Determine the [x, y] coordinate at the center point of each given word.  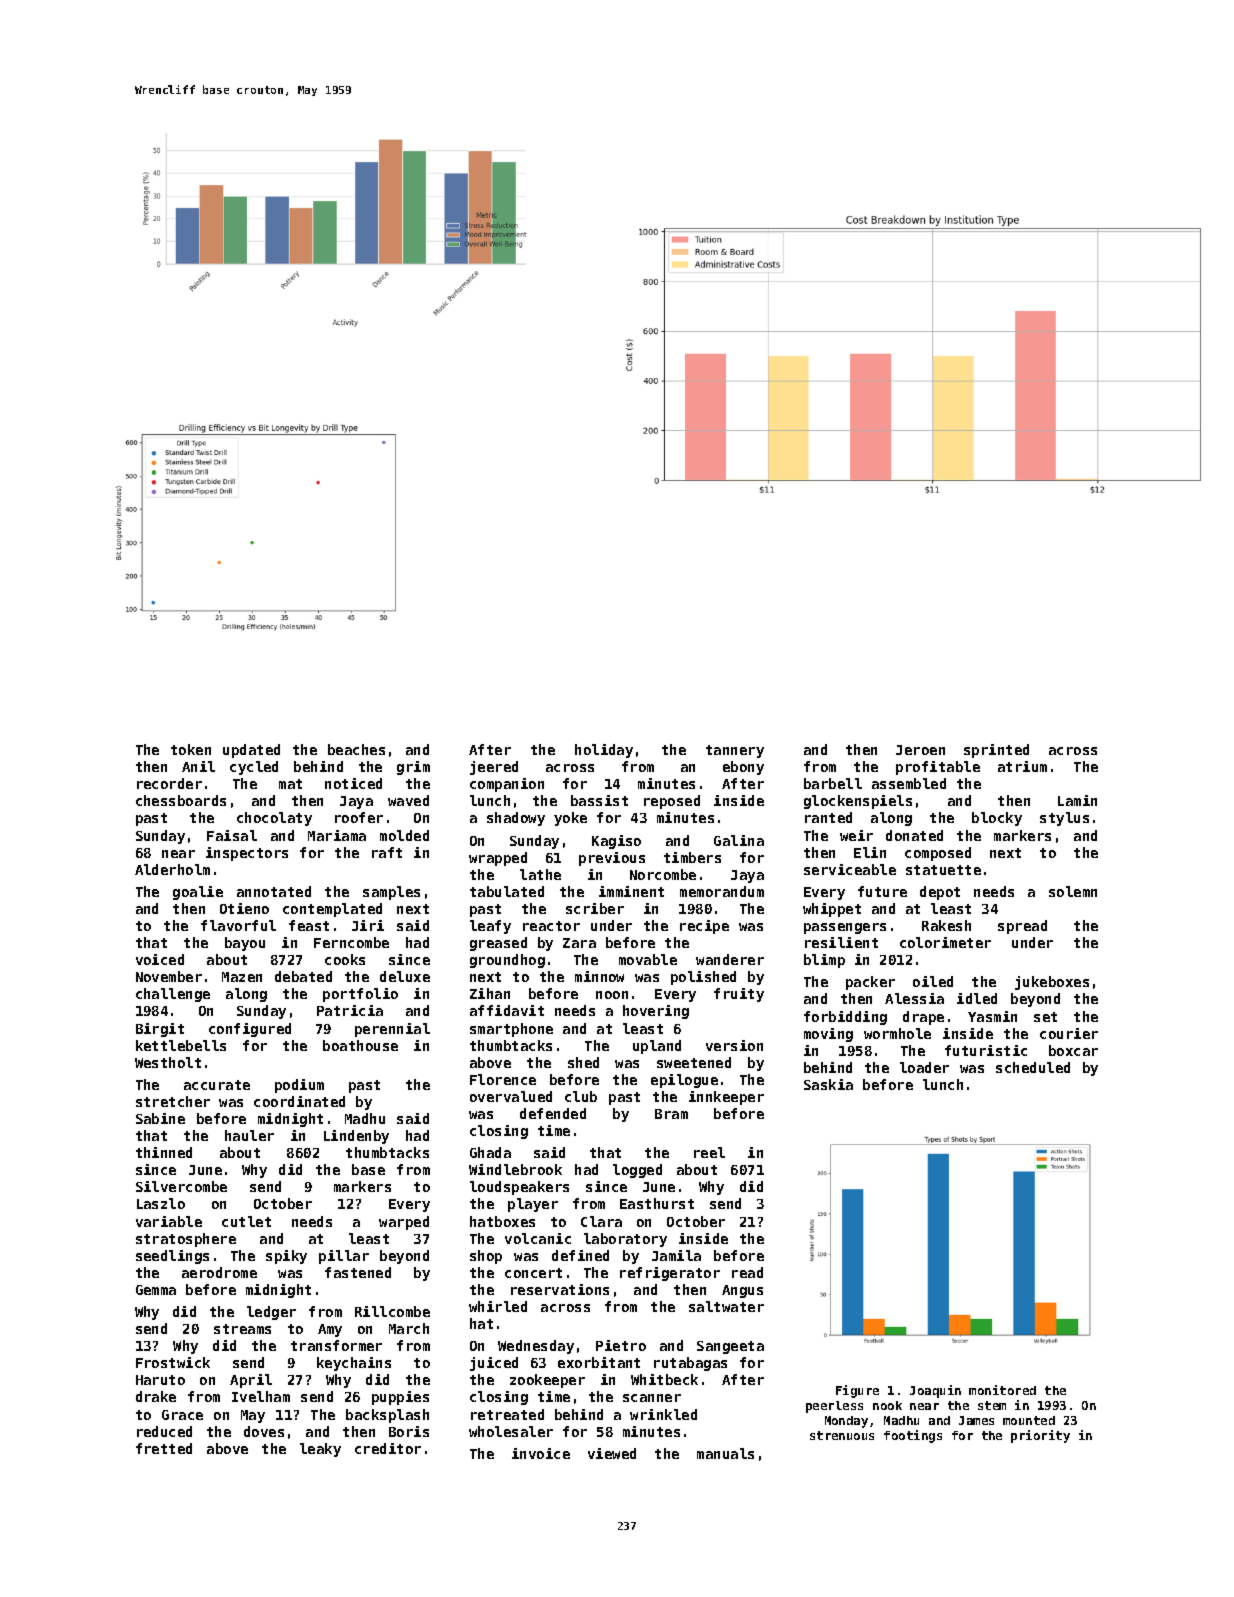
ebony [743, 768]
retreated [507, 1414]
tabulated [507, 891]
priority [1040, 1436]
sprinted [996, 751]
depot [940, 893]
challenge [173, 995]
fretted [164, 1448]
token [191, 749]
